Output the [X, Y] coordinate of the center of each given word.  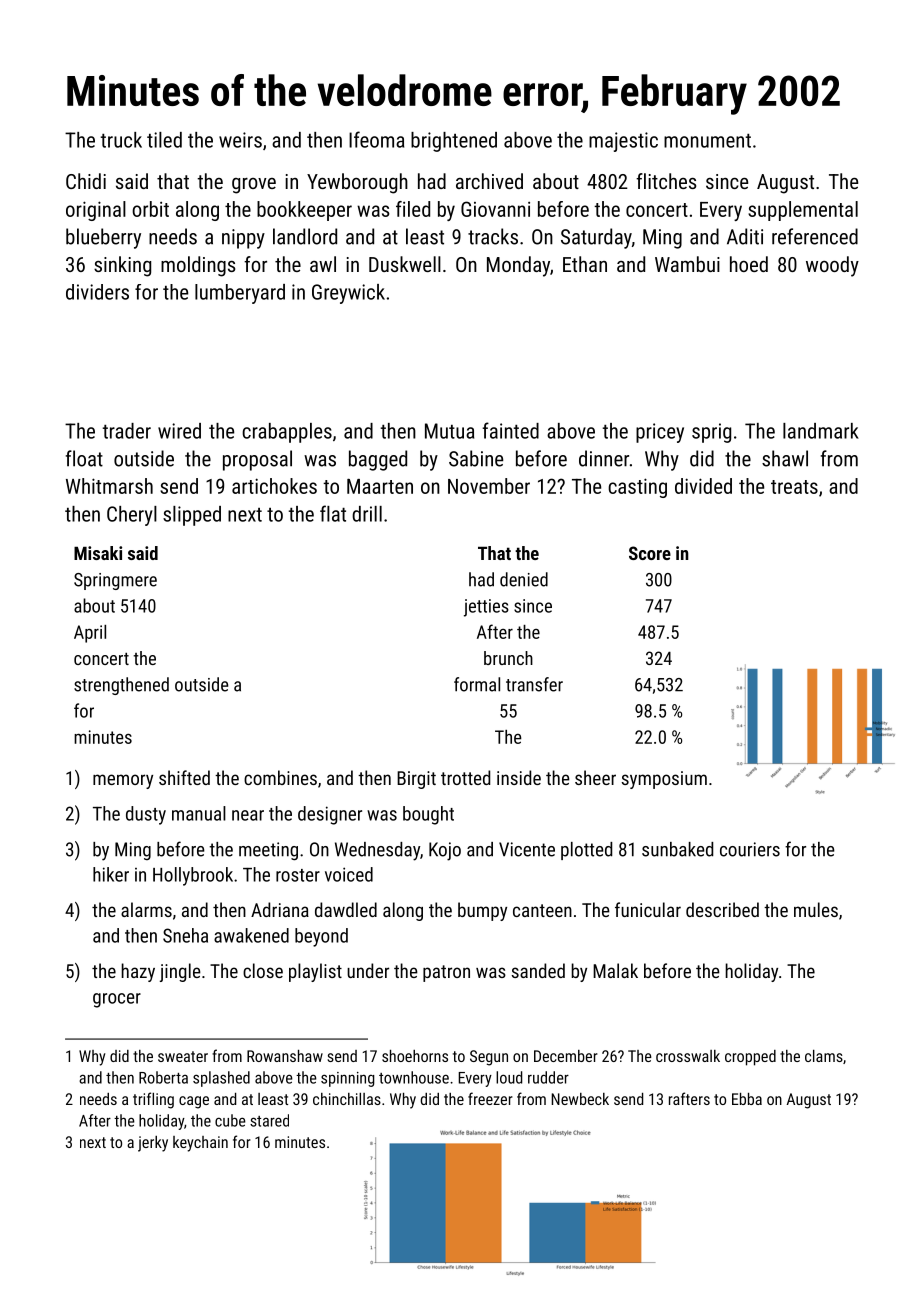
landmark [821, 431]
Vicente [527, 849]
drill [367, 514]
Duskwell [405, 264]
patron [446, 973]
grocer [117, 1000]
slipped [192, 516]
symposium [664, 780]
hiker [111, 874]
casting [637, 488]
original [96, 211]
